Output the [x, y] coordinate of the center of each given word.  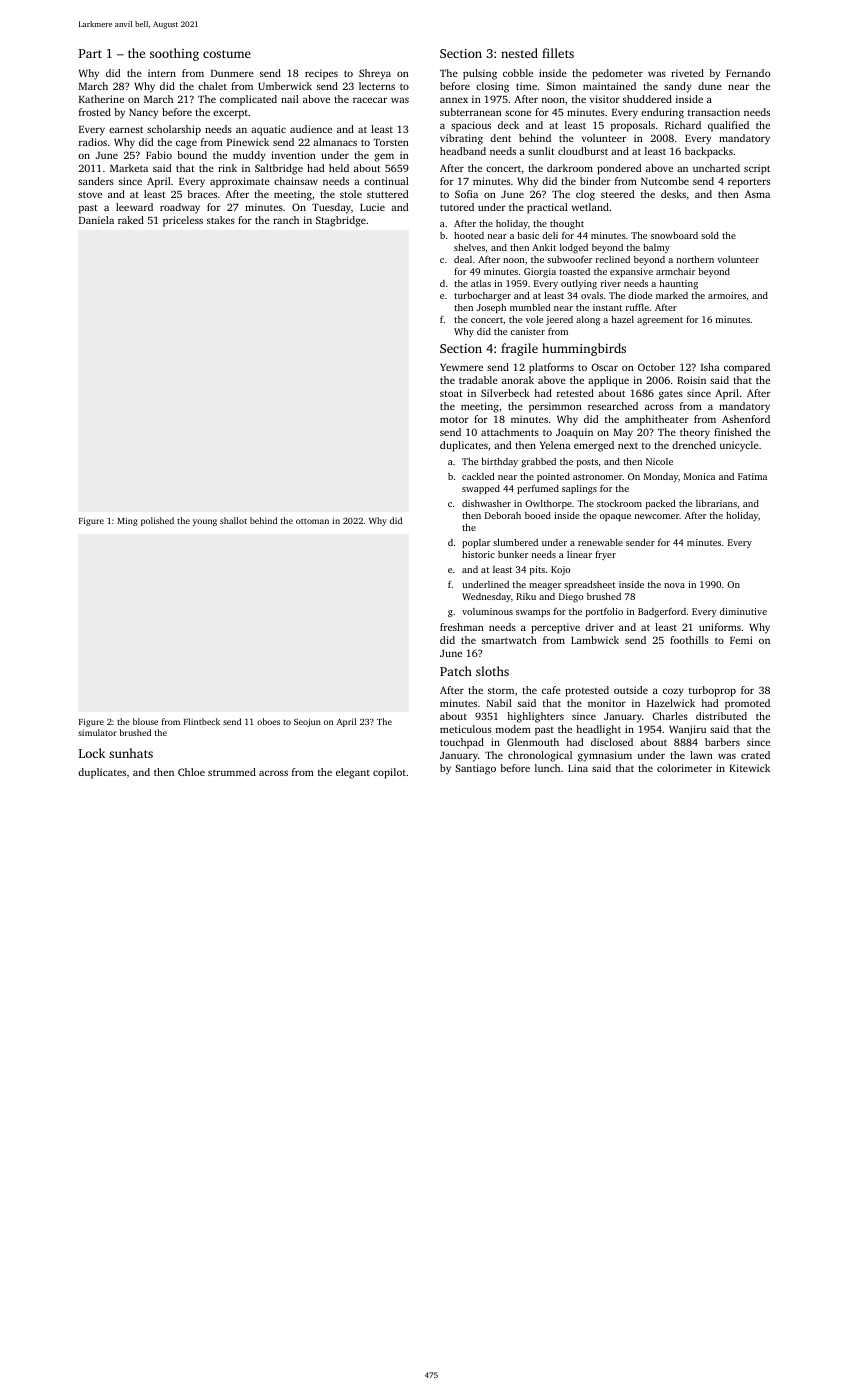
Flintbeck [202, 721]
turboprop [712, 691]
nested [519, 53]
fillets [558, 53]
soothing [174, 54]
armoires [727, 295]
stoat [451, 393]
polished [157, 521]
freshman [462, 627]
